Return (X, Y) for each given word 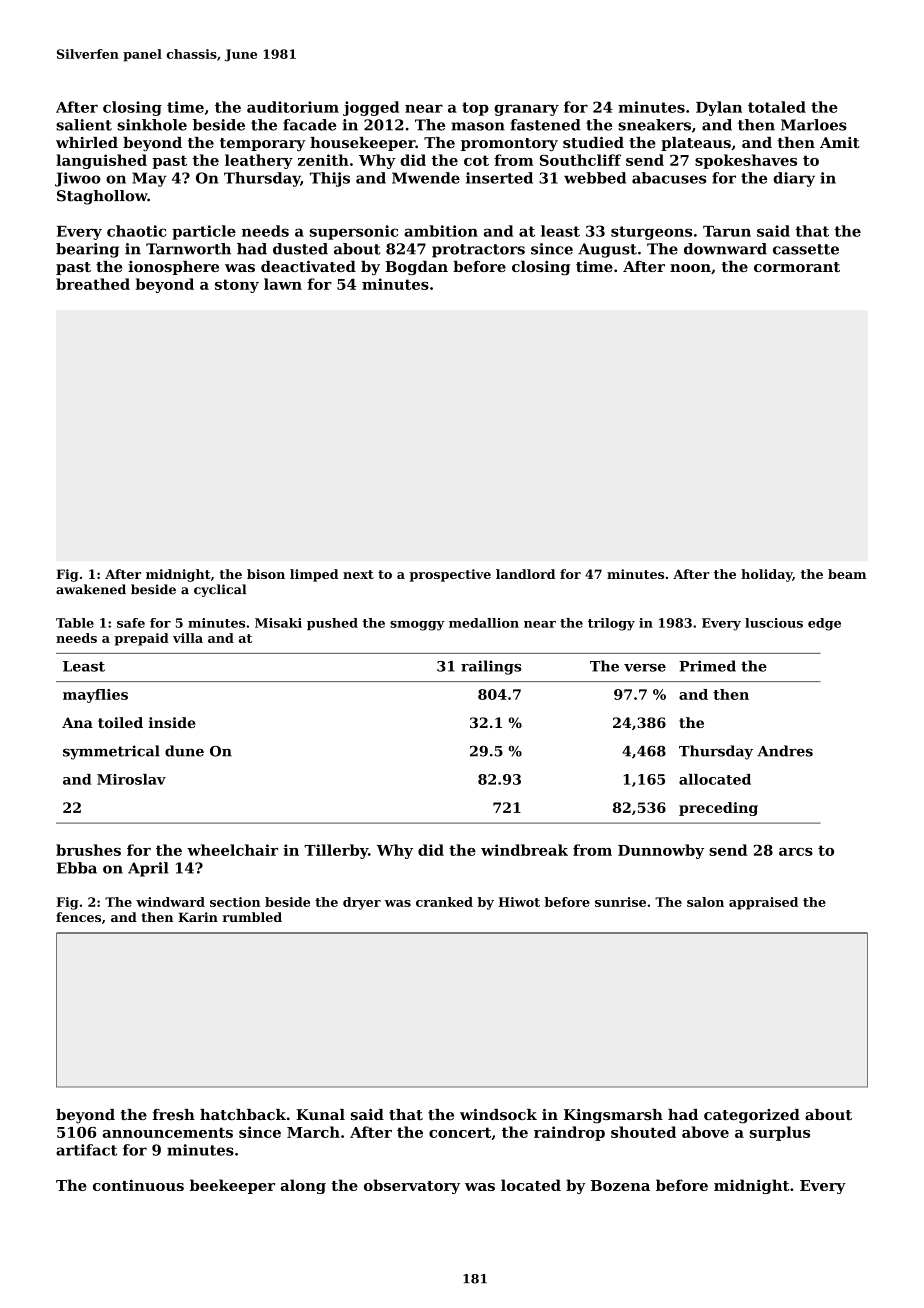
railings (491, 667)
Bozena (620, 1185)
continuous (138, 1185)
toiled (120, 722)
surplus (779, 1133)
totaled (777, 107)
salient (84, 125)
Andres (785, 751)
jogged (371, 108)
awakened (91, 589)
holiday (766, 575)
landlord (525, 574)
